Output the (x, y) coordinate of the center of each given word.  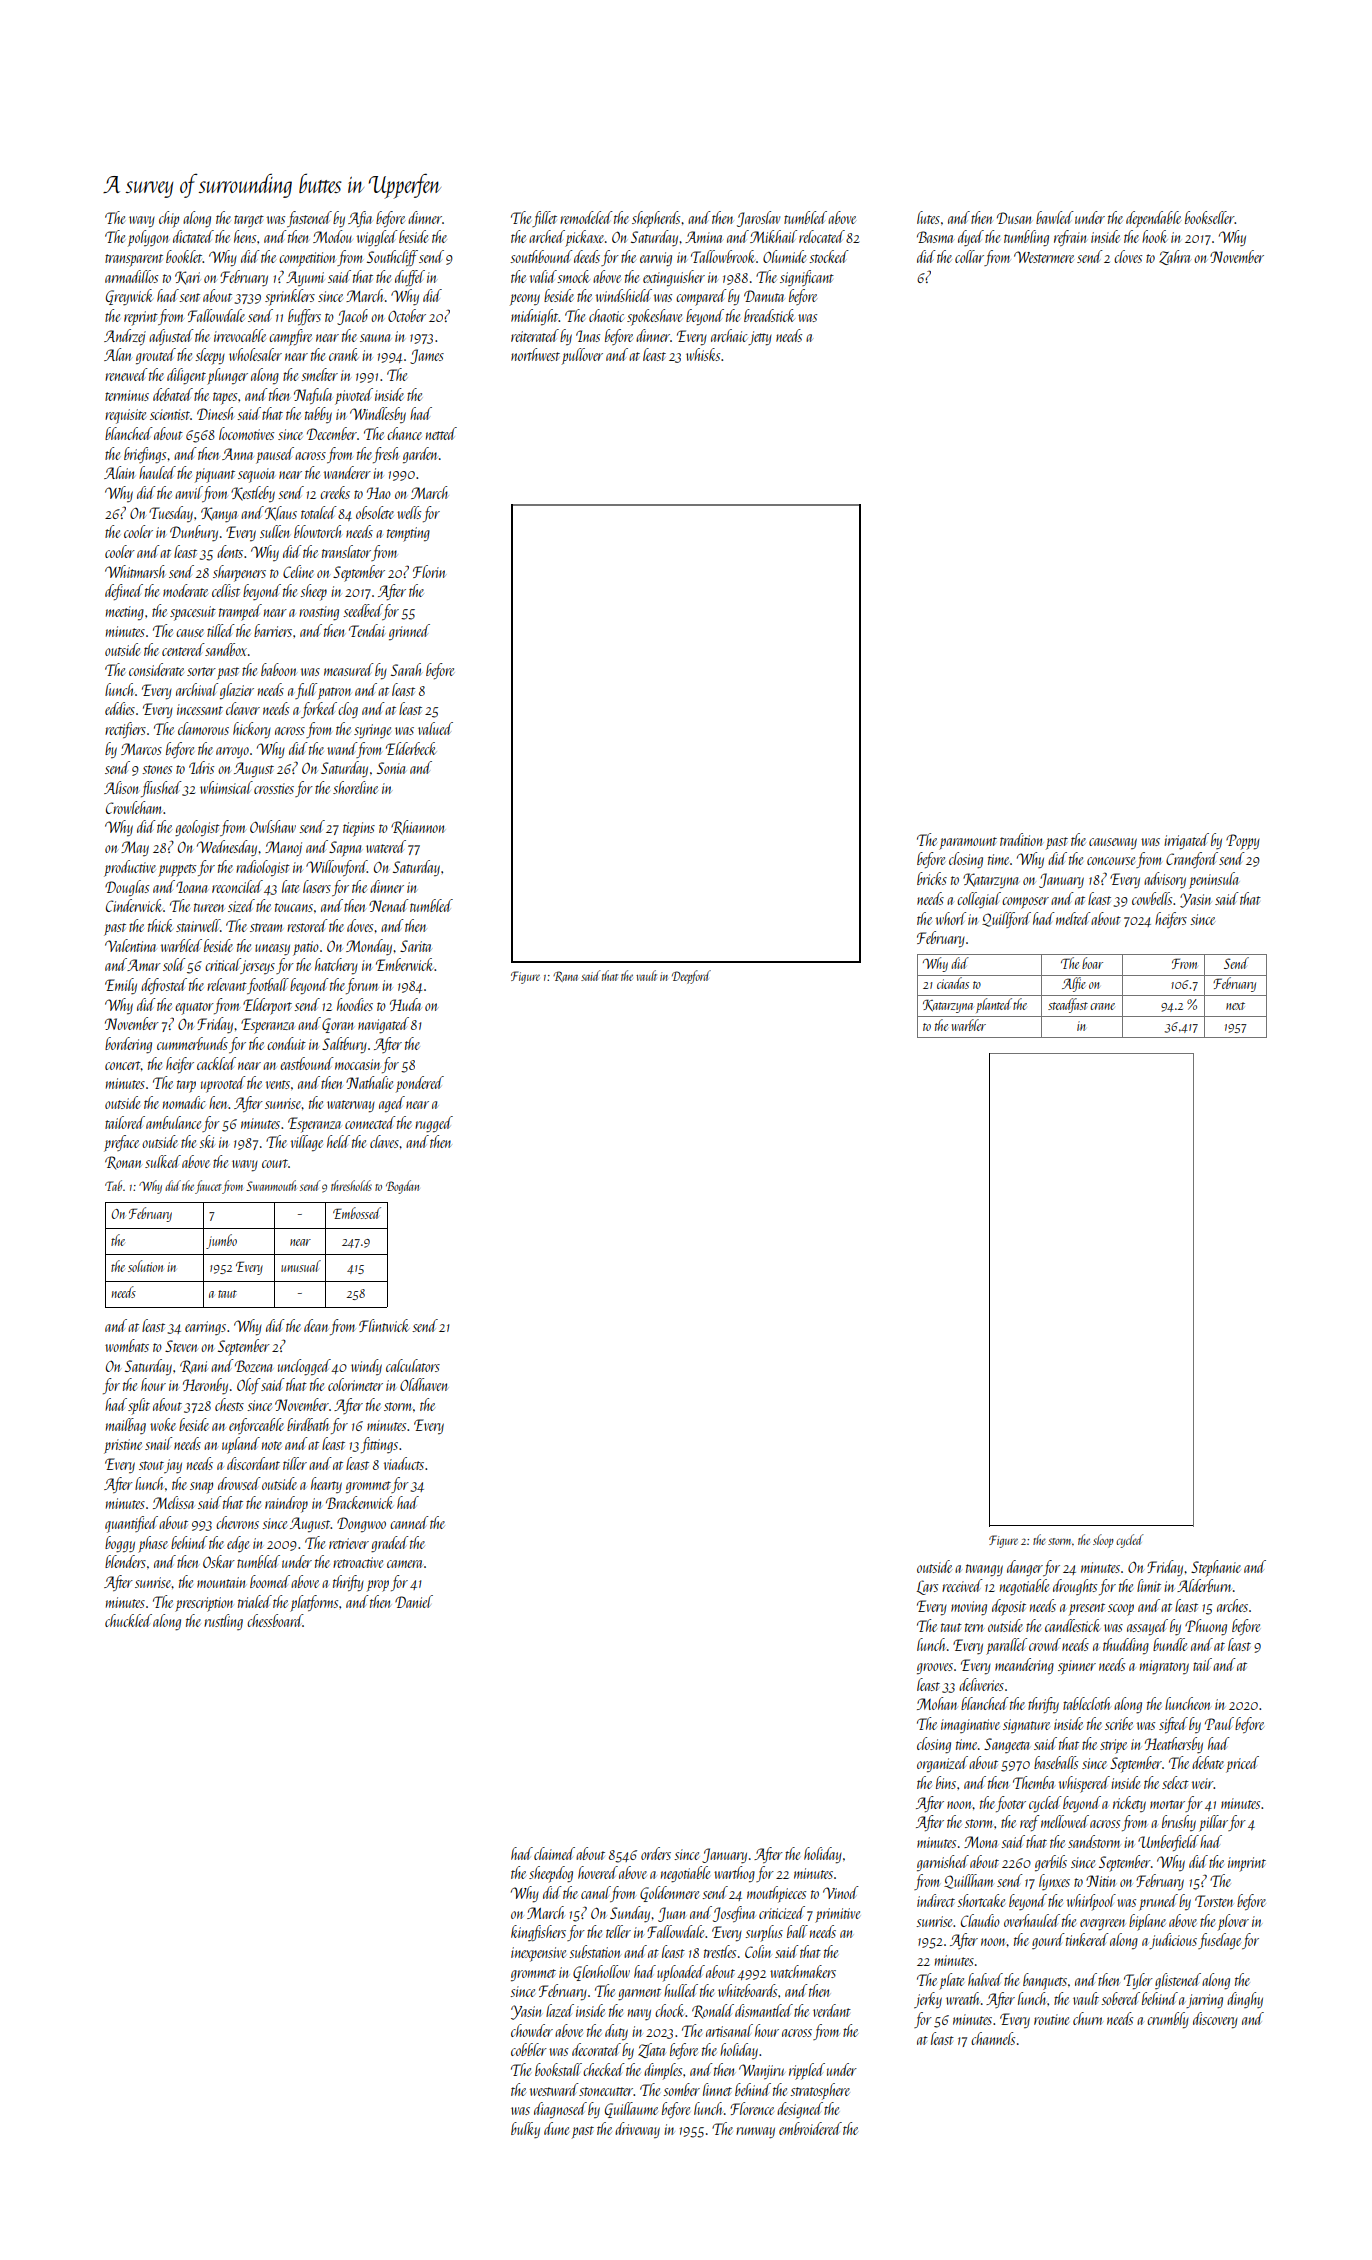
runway (755, 2132)
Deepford (691, 977)
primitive (837, 1915)
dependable (1153, 219)
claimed (554, 1853)
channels (993, 2038)
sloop (1103, 1541)
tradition (1021, 839)
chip (169, 219)
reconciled (237, 886)
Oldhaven (423, 1384)
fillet (544, 219)
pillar (1213, 1823)
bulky (525, 2130)
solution (145, 1266)
